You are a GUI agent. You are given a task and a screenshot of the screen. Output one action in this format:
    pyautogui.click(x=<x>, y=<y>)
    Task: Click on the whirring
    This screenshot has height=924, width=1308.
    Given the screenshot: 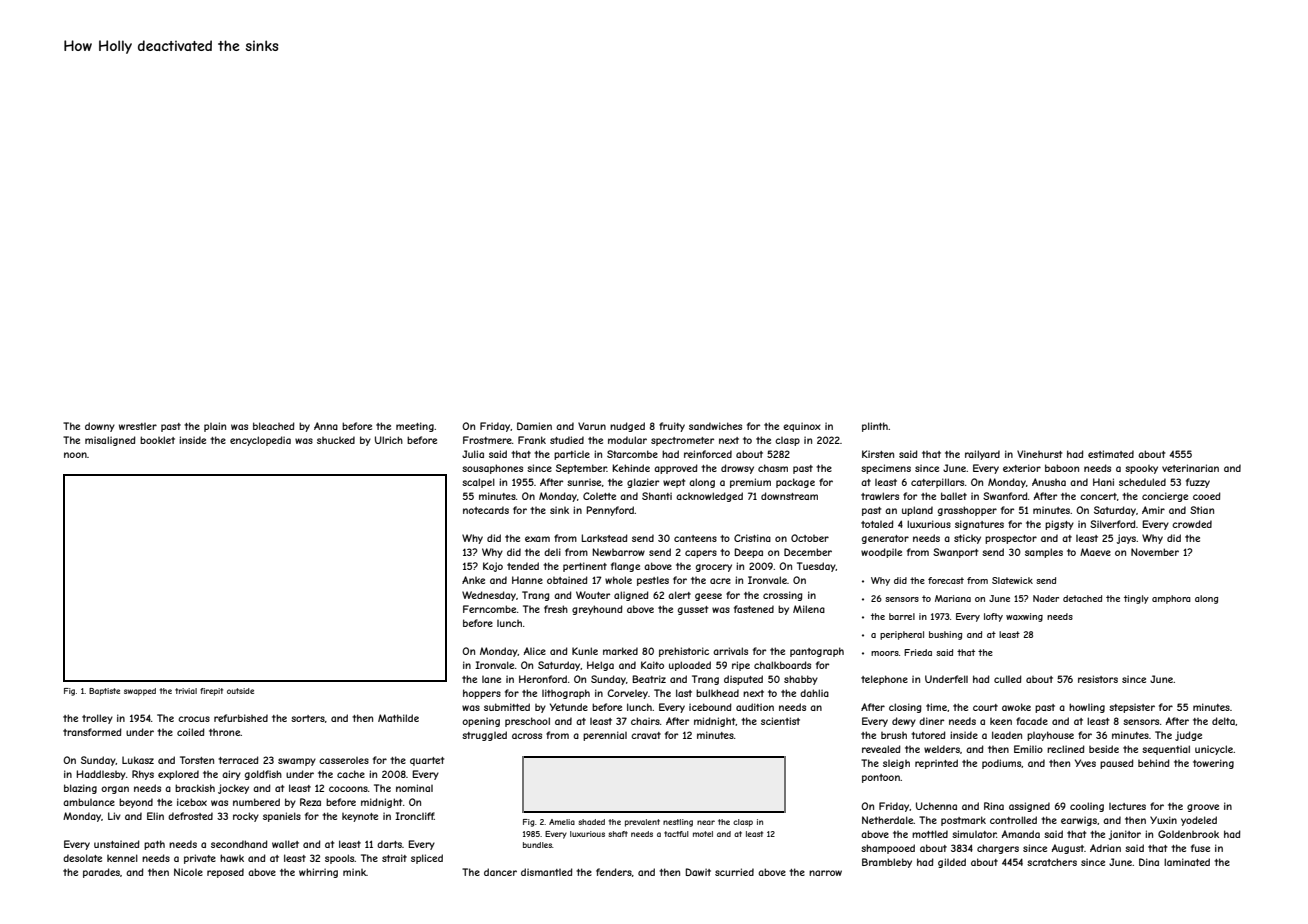 What is the action you would take?
    pyautogui.click(x=318, y=873)
